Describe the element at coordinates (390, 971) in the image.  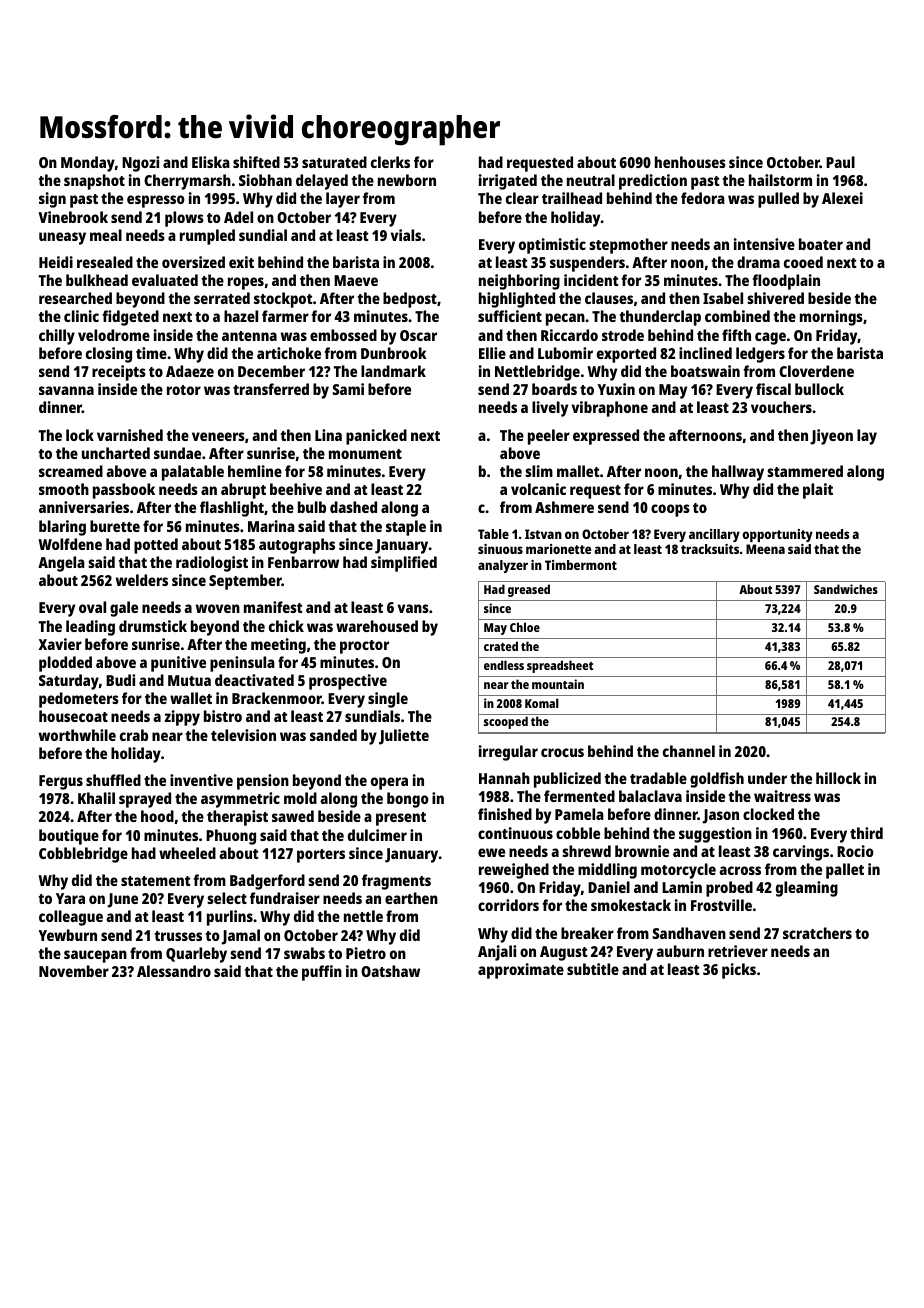
I see `Oatshaw` at that location.
